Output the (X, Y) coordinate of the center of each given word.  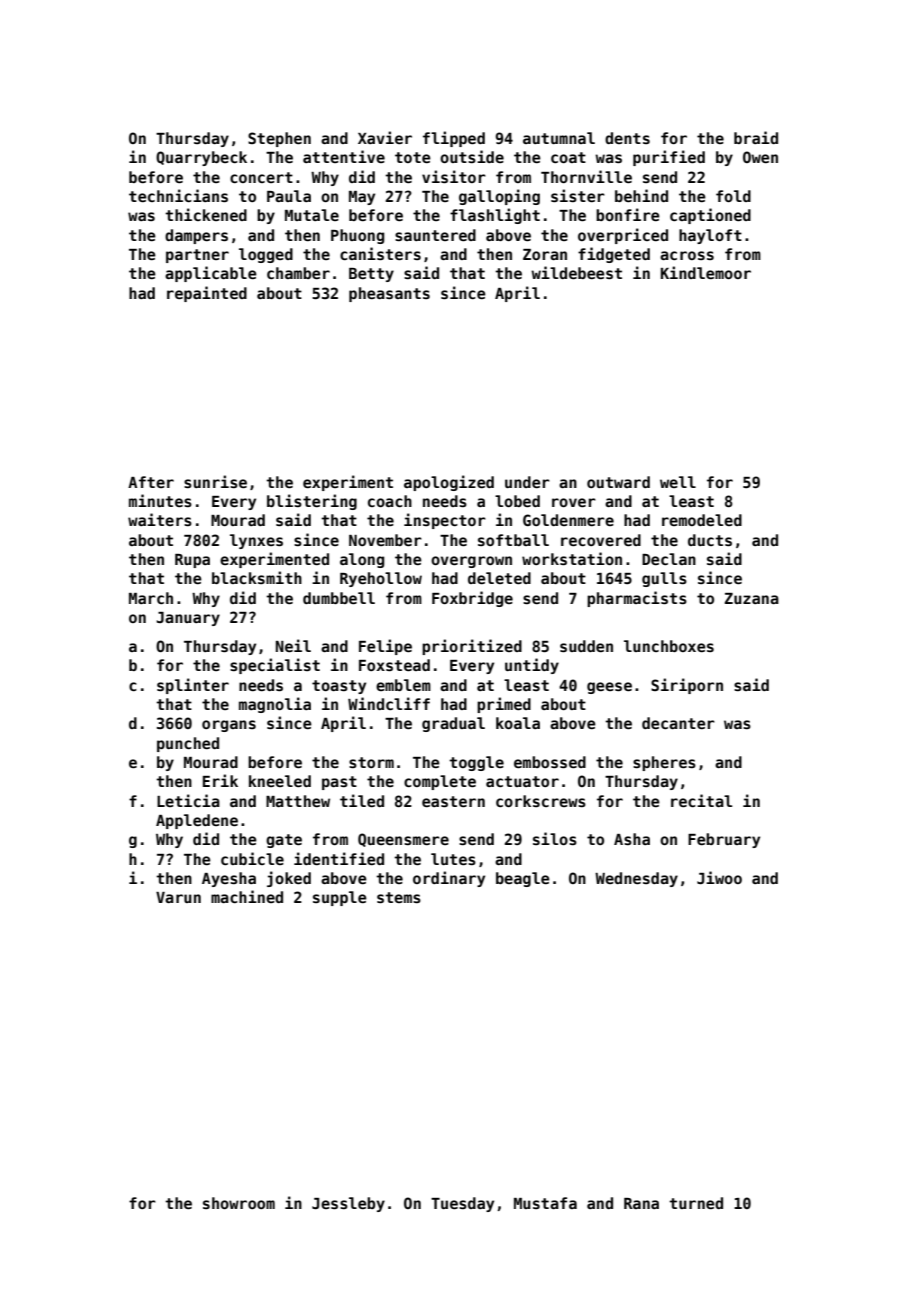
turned (696, 1203)
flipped (454, 139)
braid (756, 137)
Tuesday (462, 1204)
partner (197, 256)
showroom (239, 1203)
